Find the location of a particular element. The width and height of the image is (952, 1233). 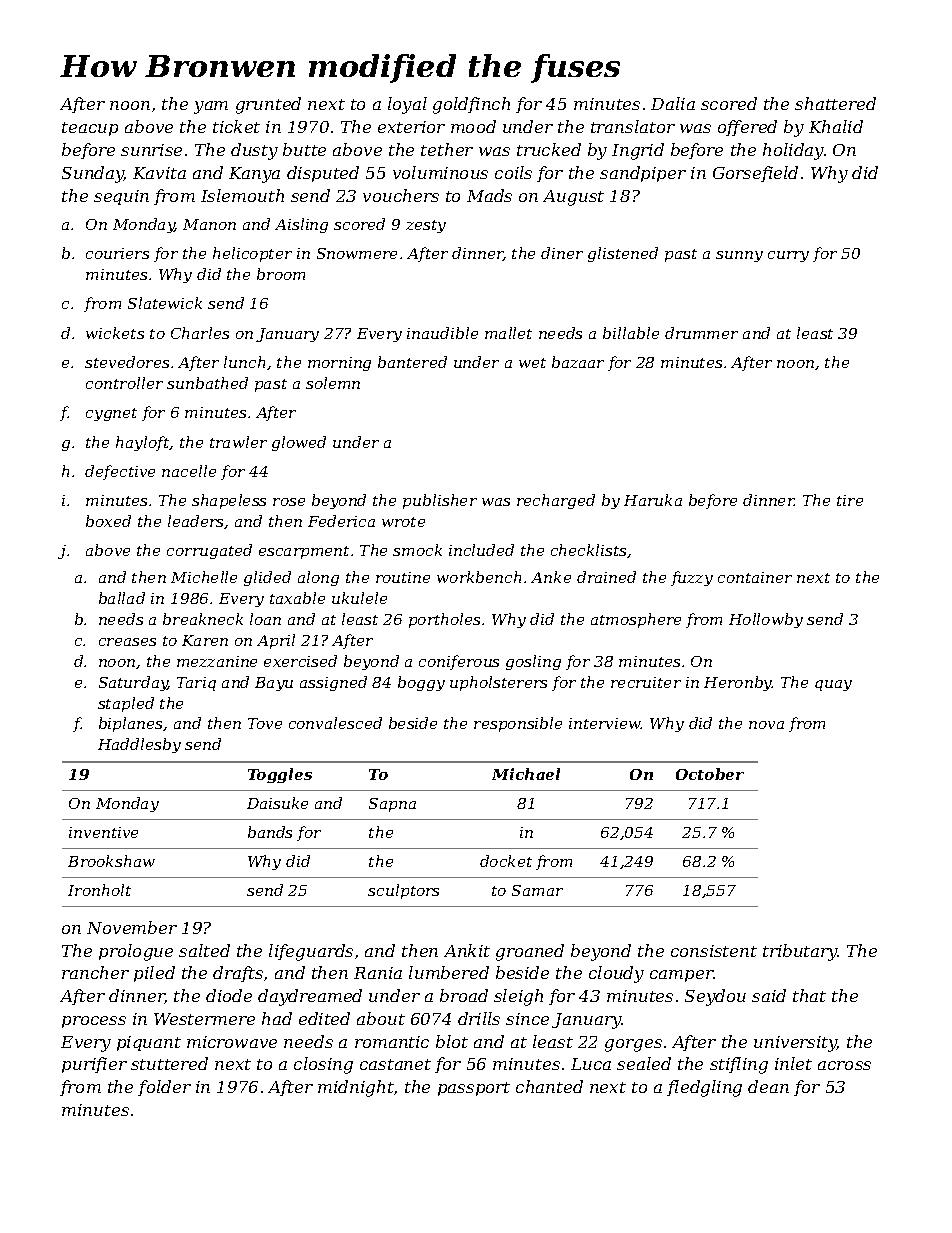

recharged is located at coordinates (556, 501).
